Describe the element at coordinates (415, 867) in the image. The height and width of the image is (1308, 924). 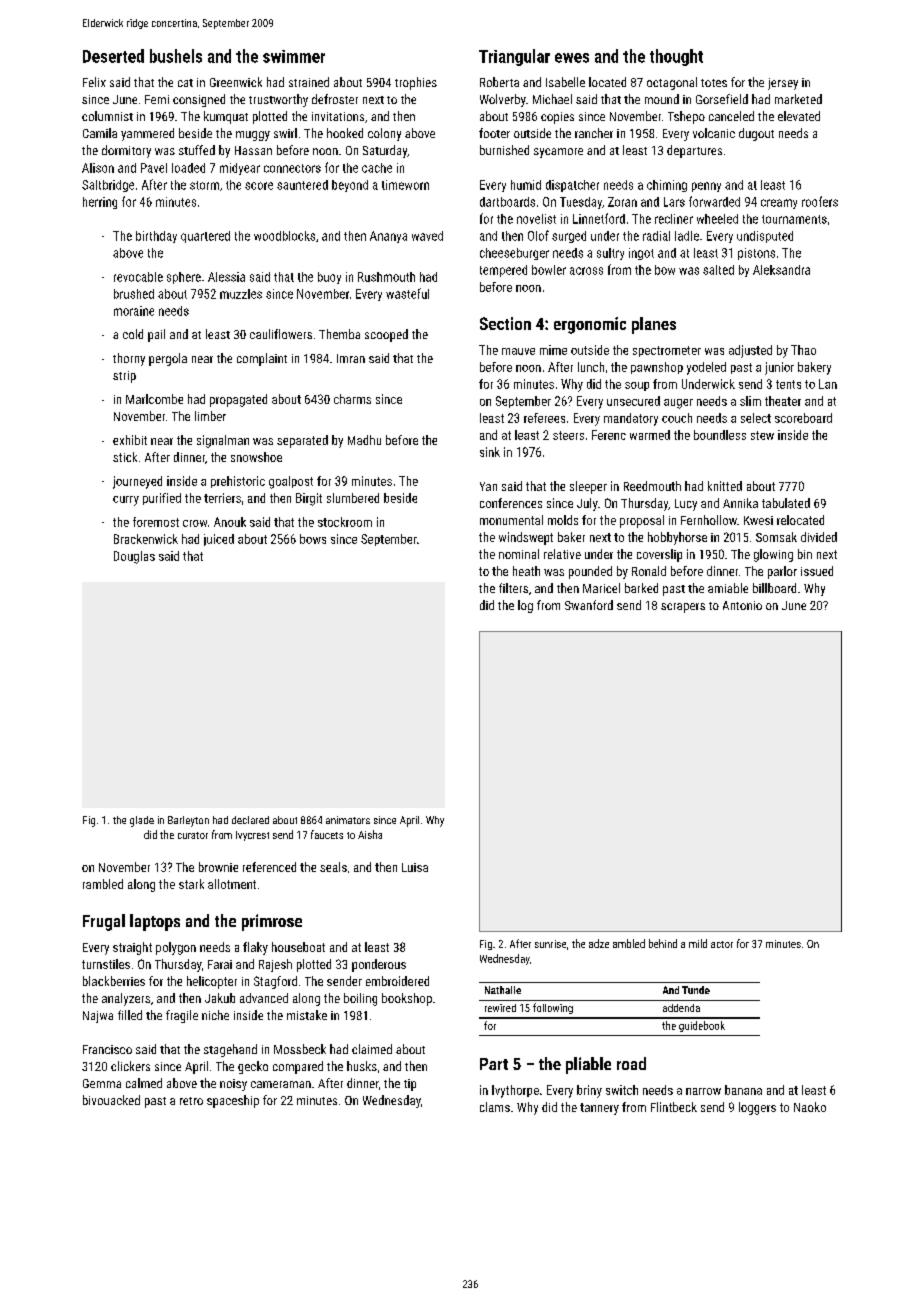
I see `Luisa` at that location.
